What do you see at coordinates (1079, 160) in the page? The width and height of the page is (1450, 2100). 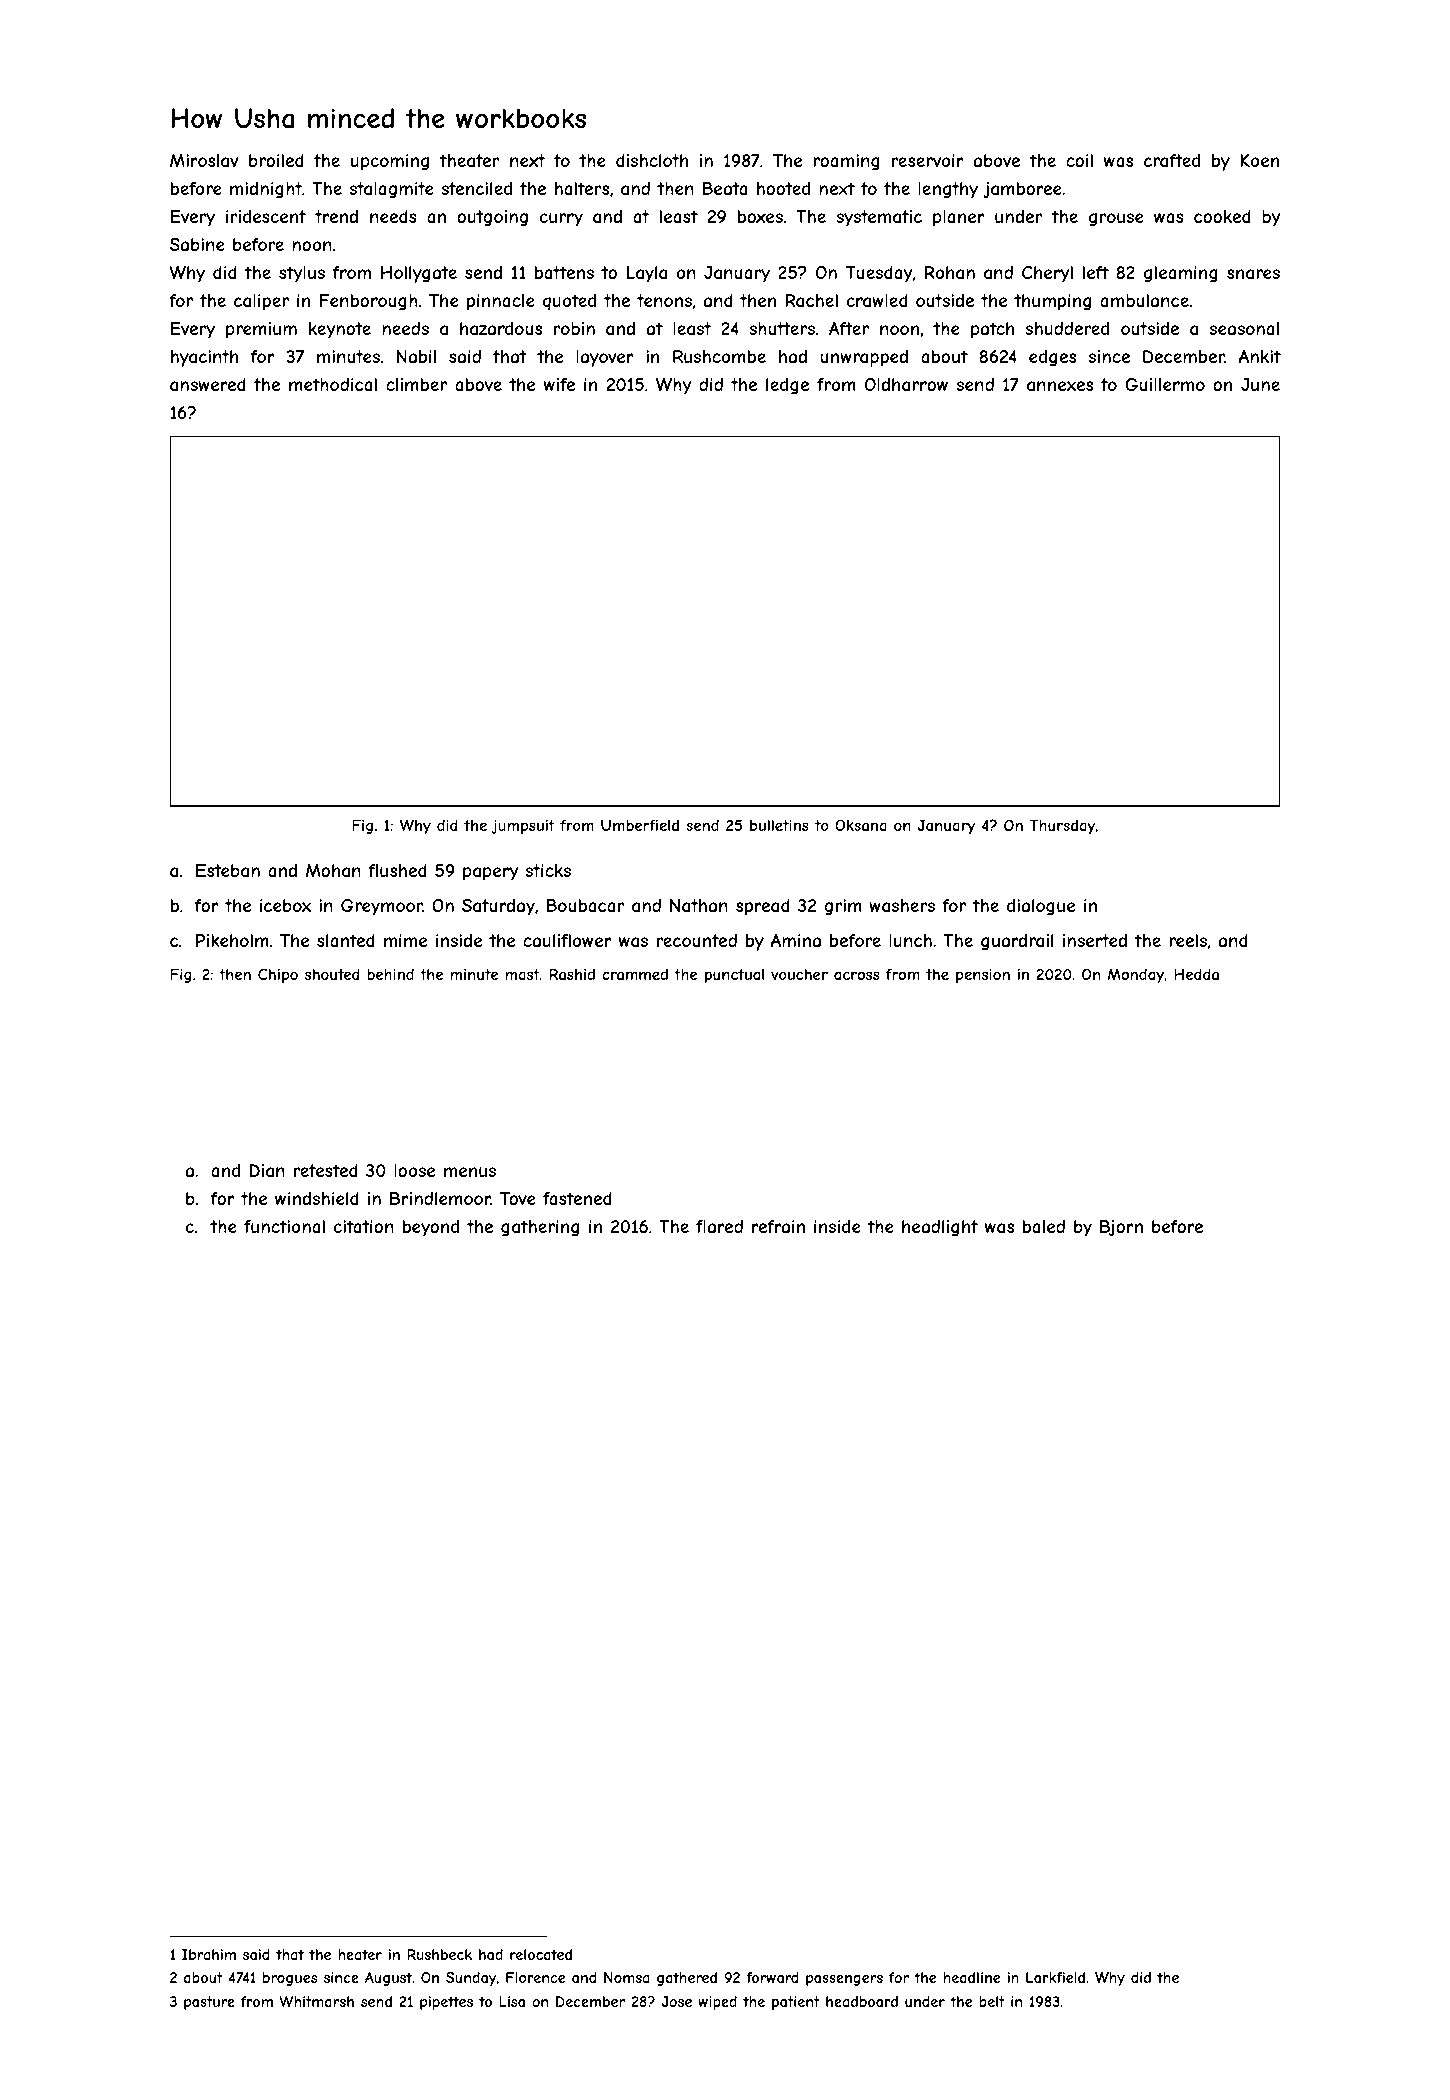 I see `coil` at bounding box center [1079, 160].
